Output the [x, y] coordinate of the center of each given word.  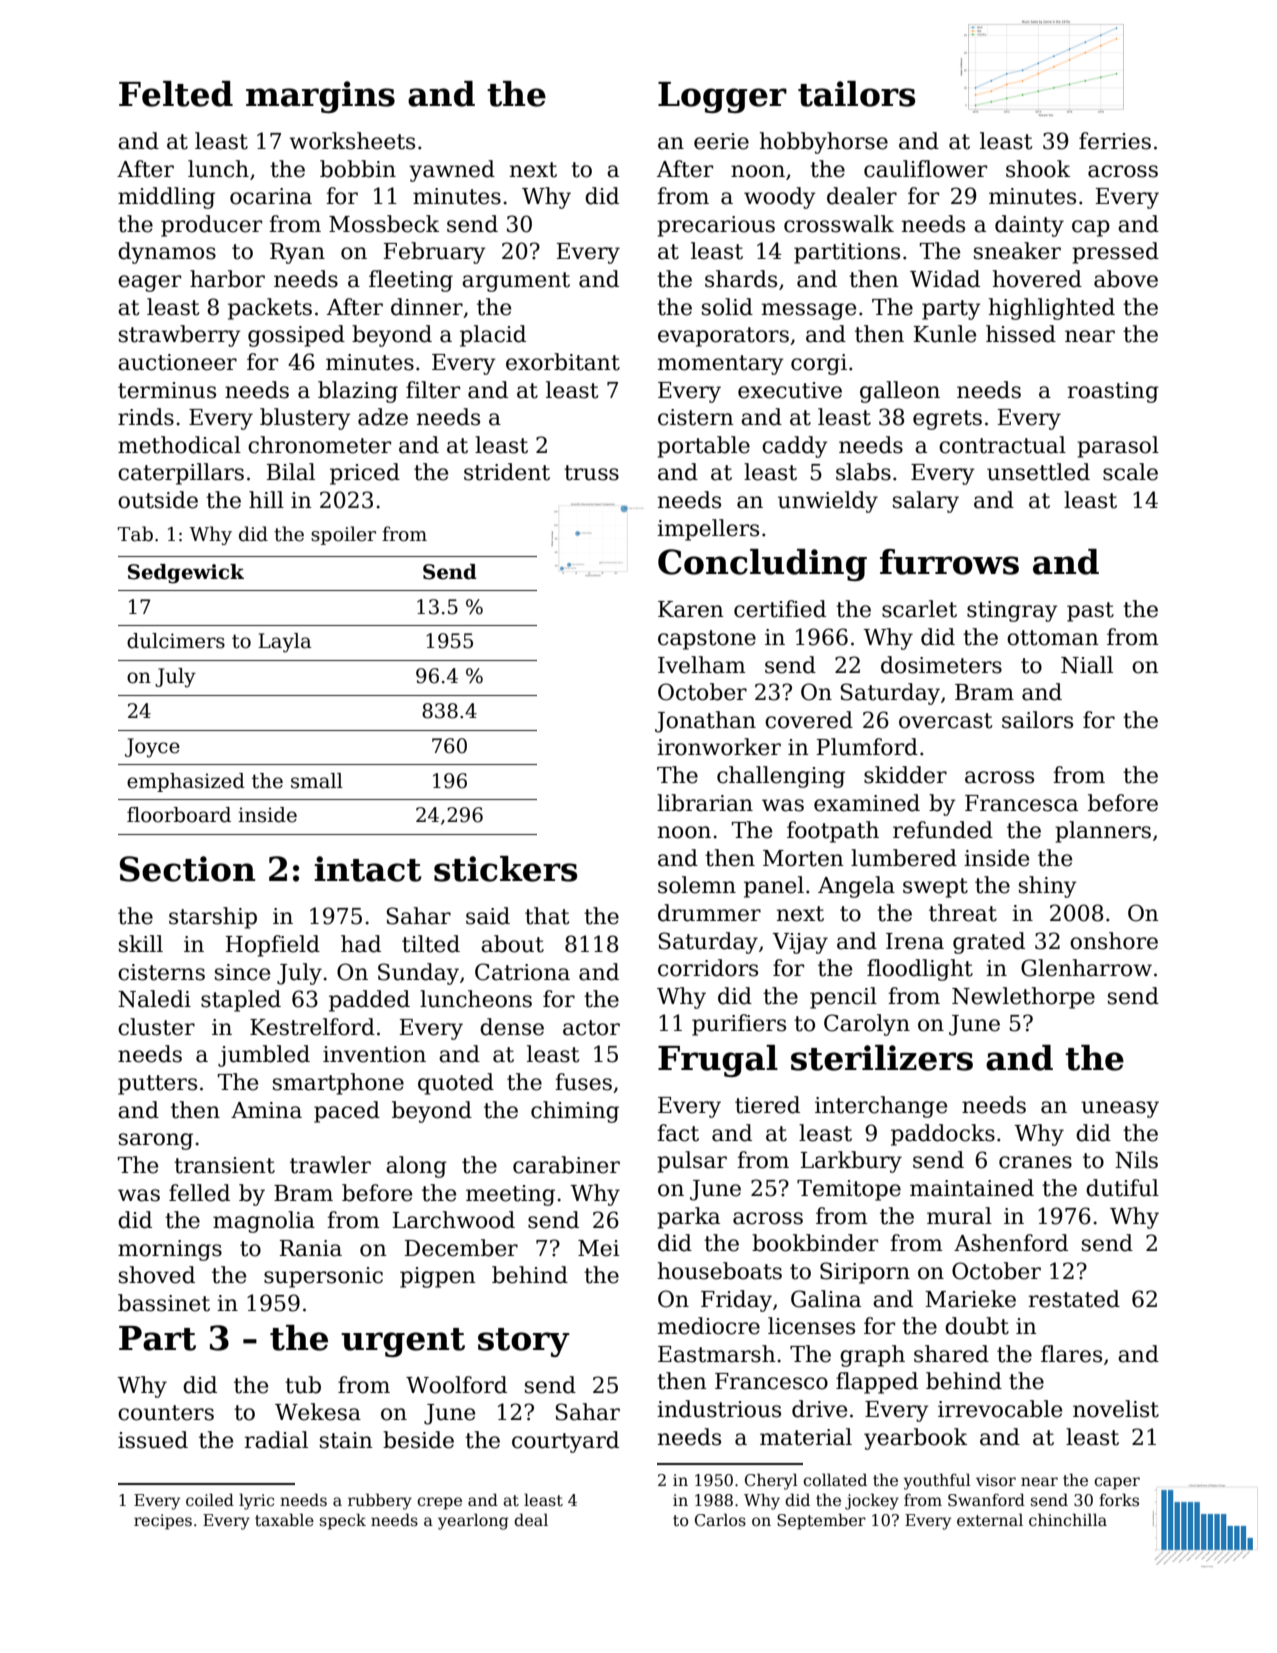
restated [1074, 1299]
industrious [719, 1409]
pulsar [692, 1162]
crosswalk [839, 224]
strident [507, 472]
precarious [716, 226]
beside [418, 1440]
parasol [1118, 447]
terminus [167, 390]
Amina [266, 1110]
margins [320, 97]
